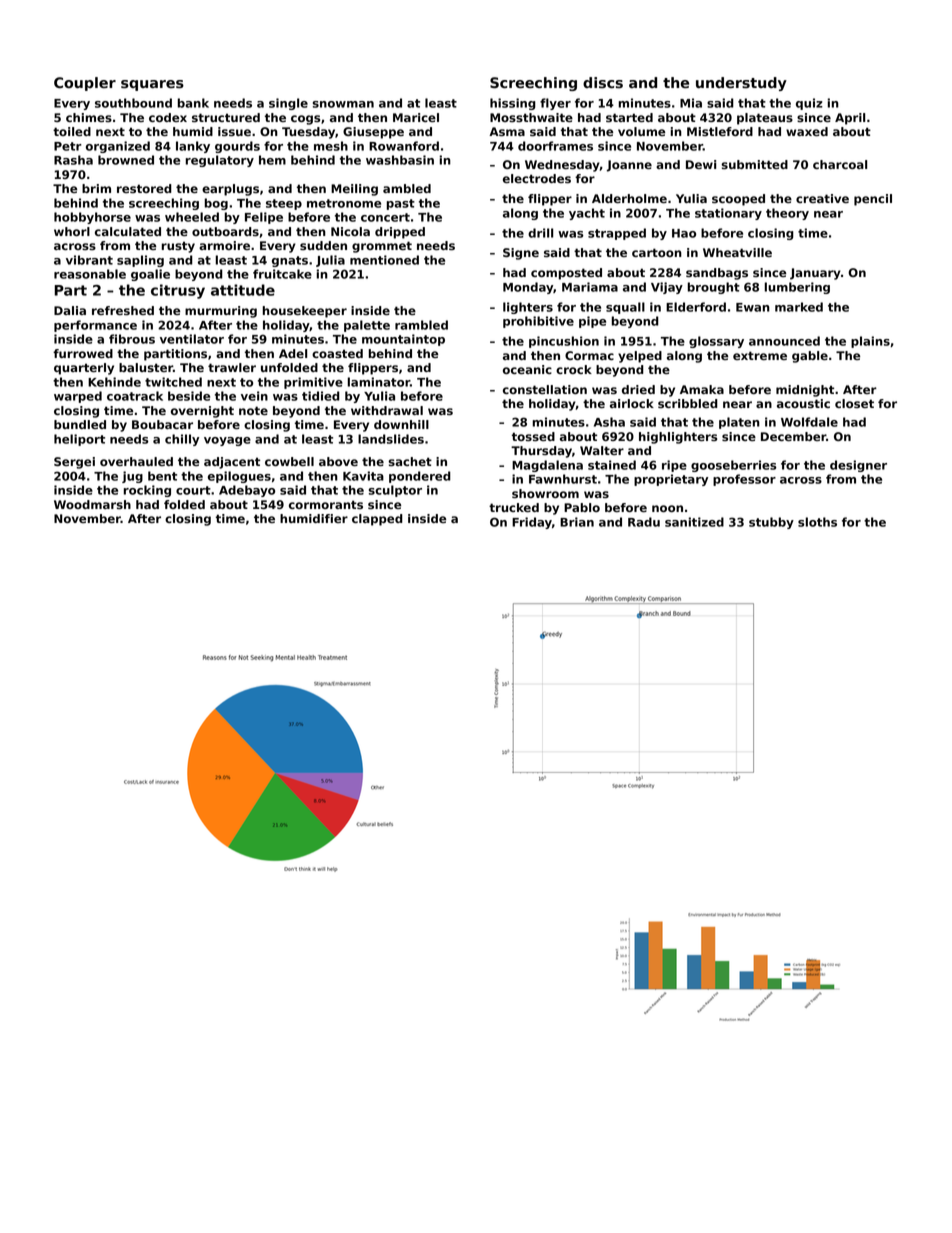 The height and width of the document is (1233, 952). What do you see at coordinates (787, 214) in the document?
I see `theory` at bounding box center [787, 214].
